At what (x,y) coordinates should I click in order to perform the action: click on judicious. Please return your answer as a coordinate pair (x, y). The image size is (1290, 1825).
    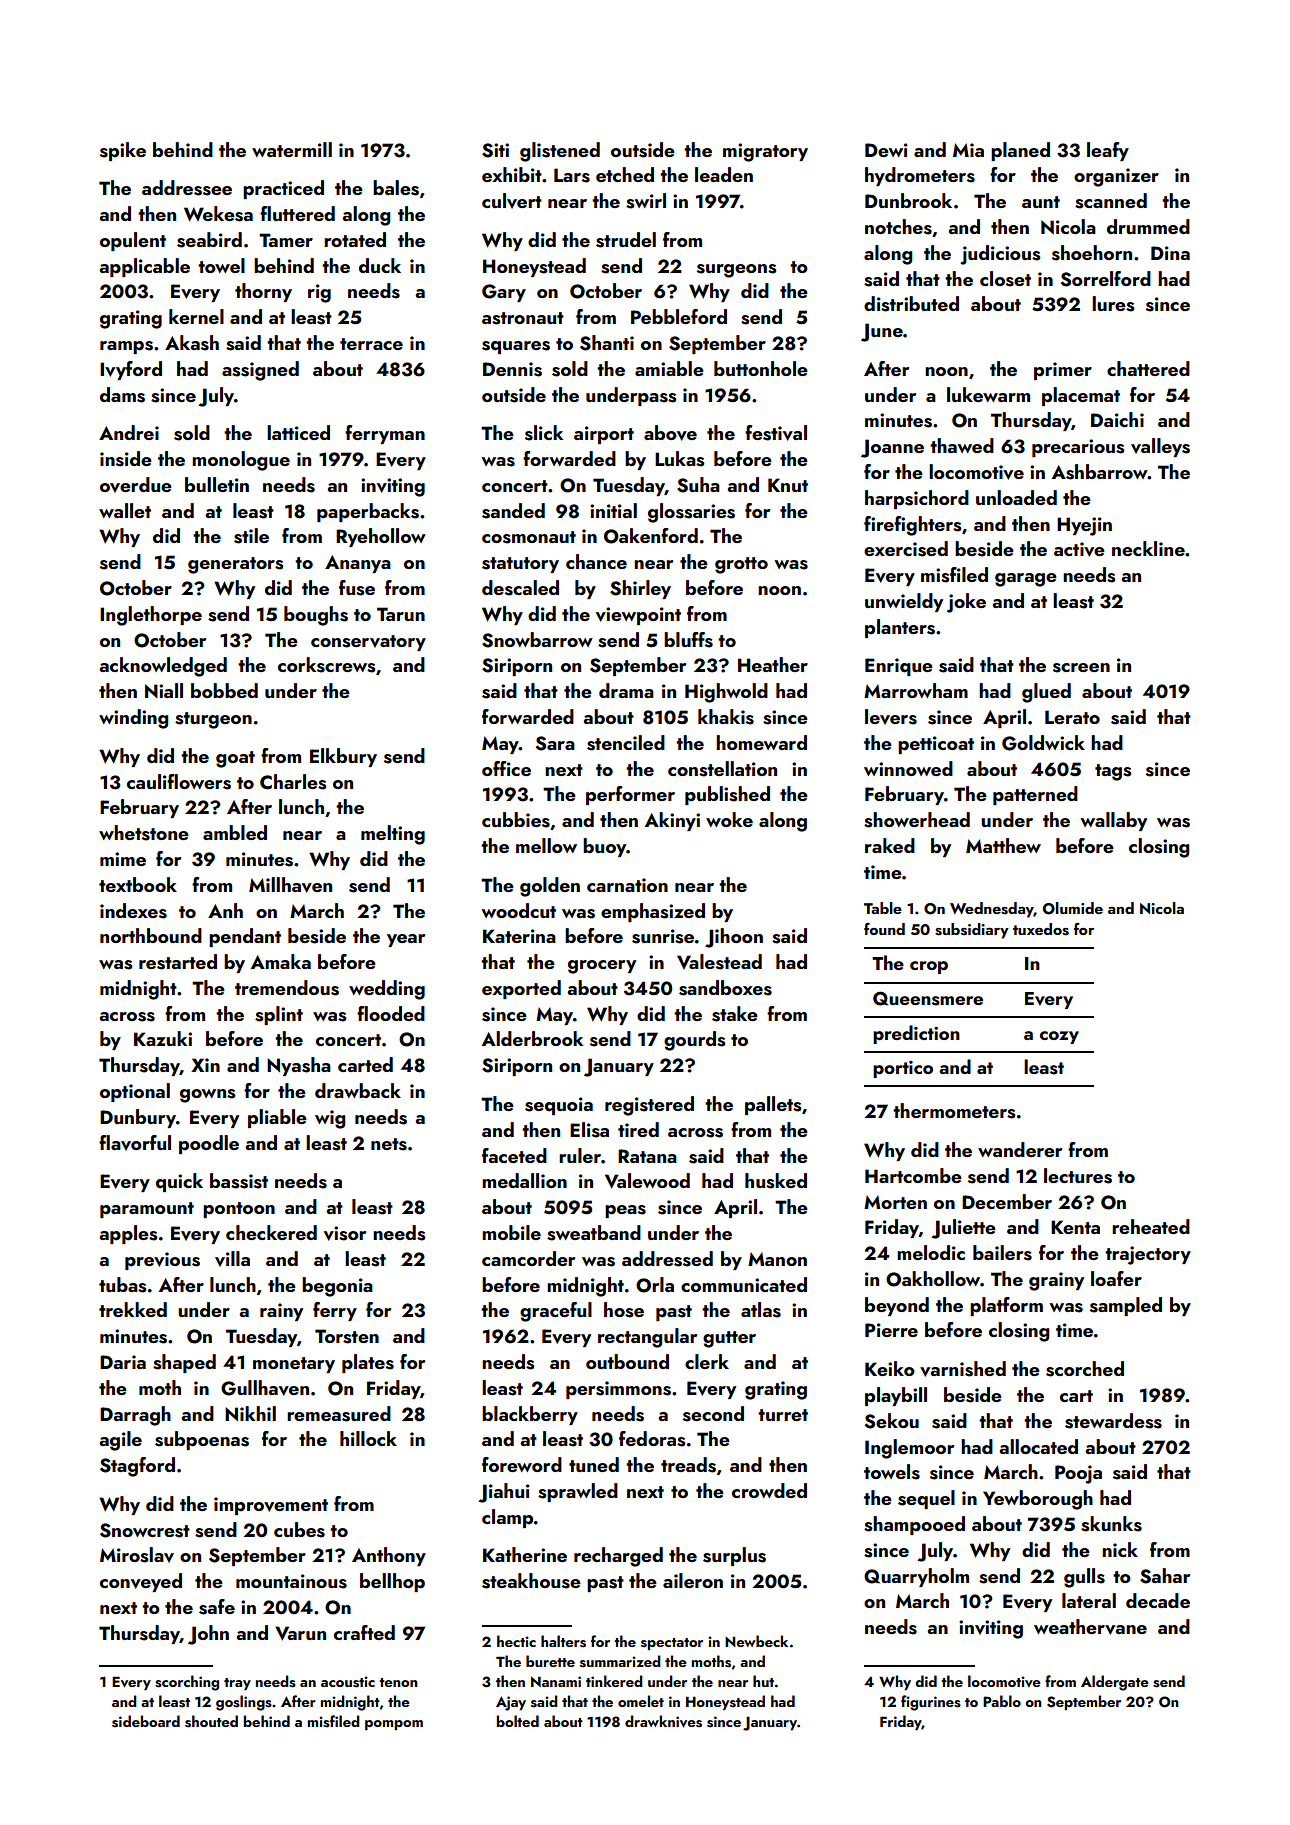
    Looking at the image, I should click on (1000, 255).
